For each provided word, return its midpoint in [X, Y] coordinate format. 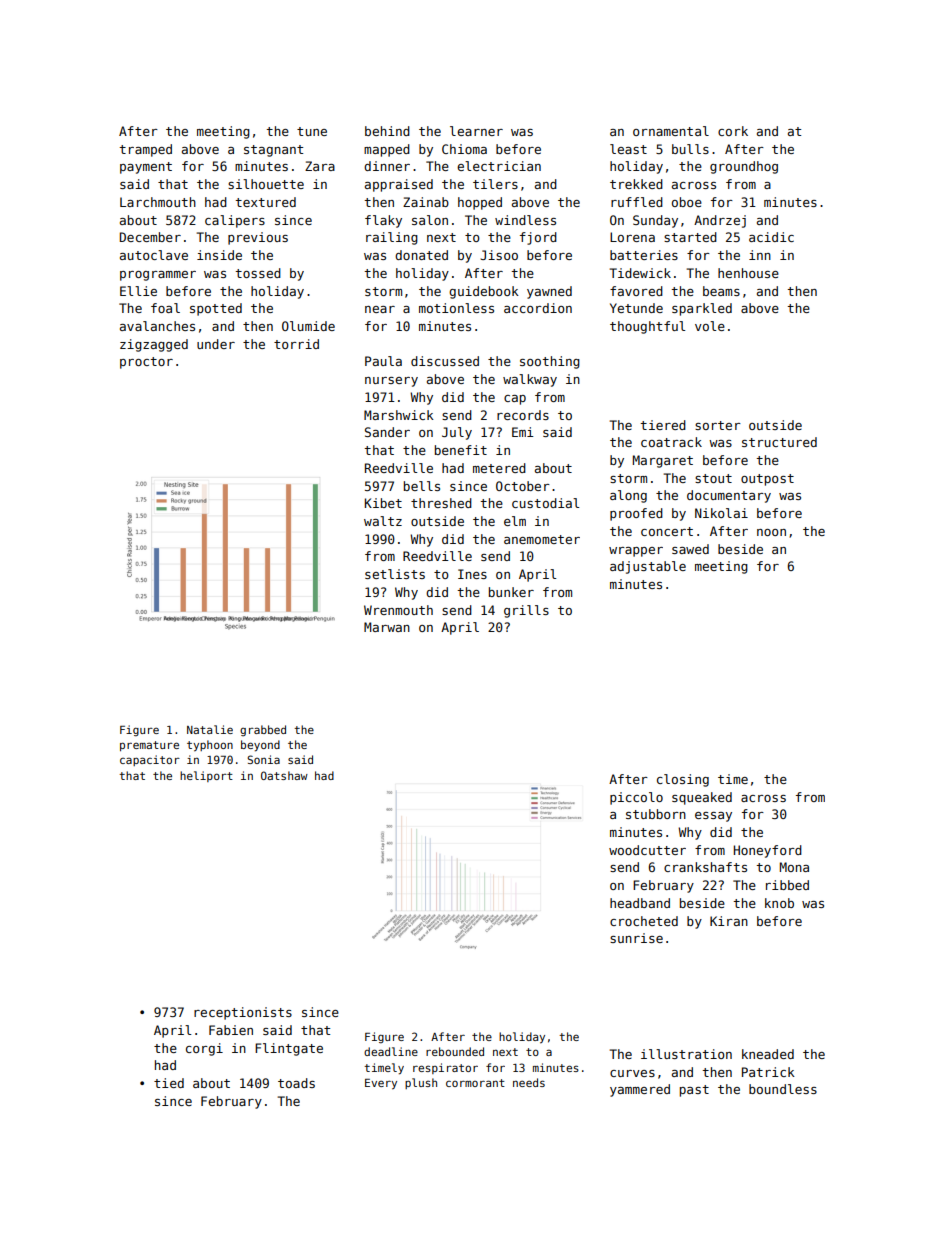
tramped [145, 150]
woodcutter [647, 850]
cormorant [475, 1083]
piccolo [636, 798]
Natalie [210, 729]
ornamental [671, 131]
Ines [472, 574]
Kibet [383, 503]
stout [713, 478]
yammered [640, 1090]
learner [476, 131]
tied [169, 1083]
